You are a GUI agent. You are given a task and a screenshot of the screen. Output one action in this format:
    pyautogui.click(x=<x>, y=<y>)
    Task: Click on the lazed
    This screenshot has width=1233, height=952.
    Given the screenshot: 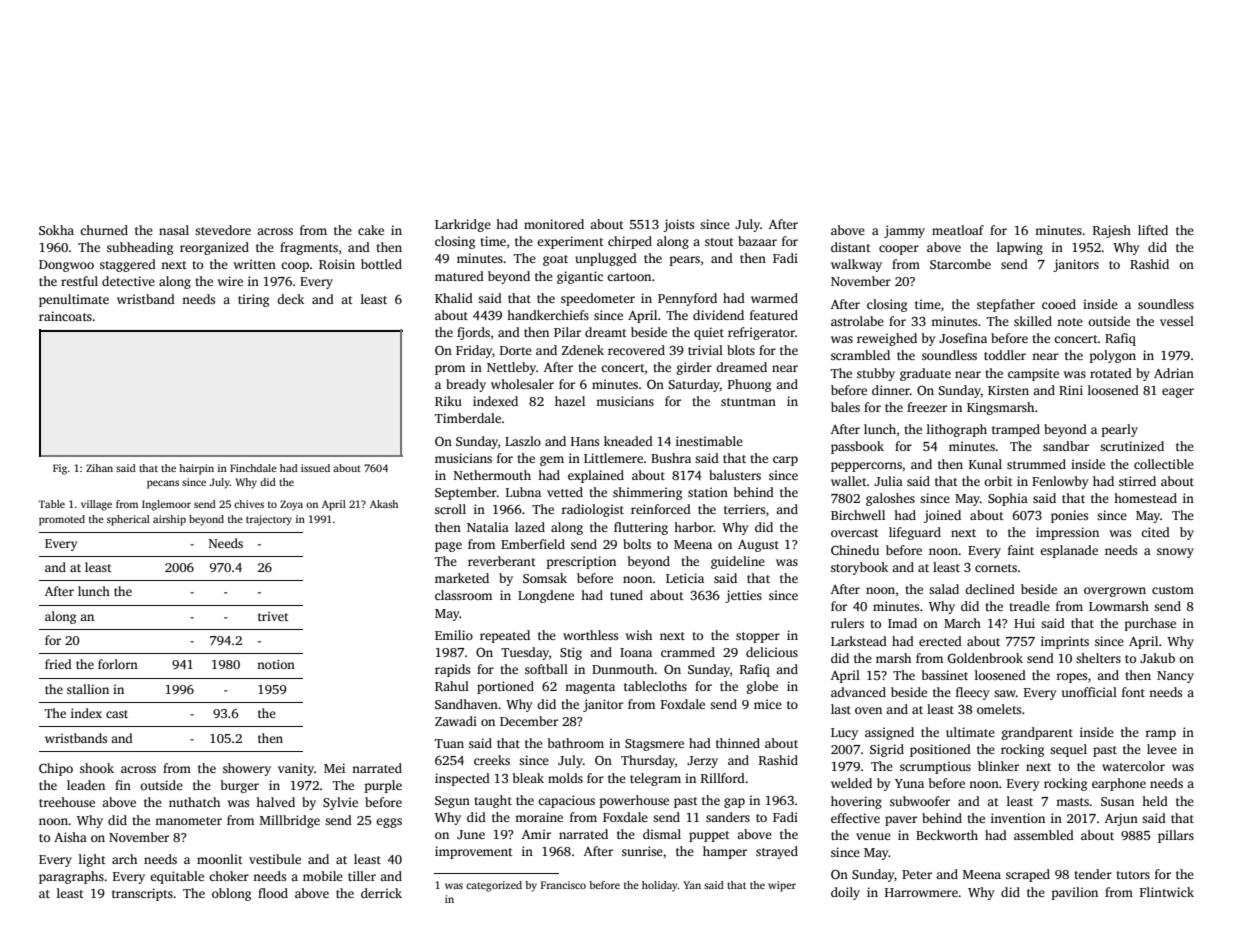 What is the action you would take?
    pyautogui.click(x=530, y=527)
